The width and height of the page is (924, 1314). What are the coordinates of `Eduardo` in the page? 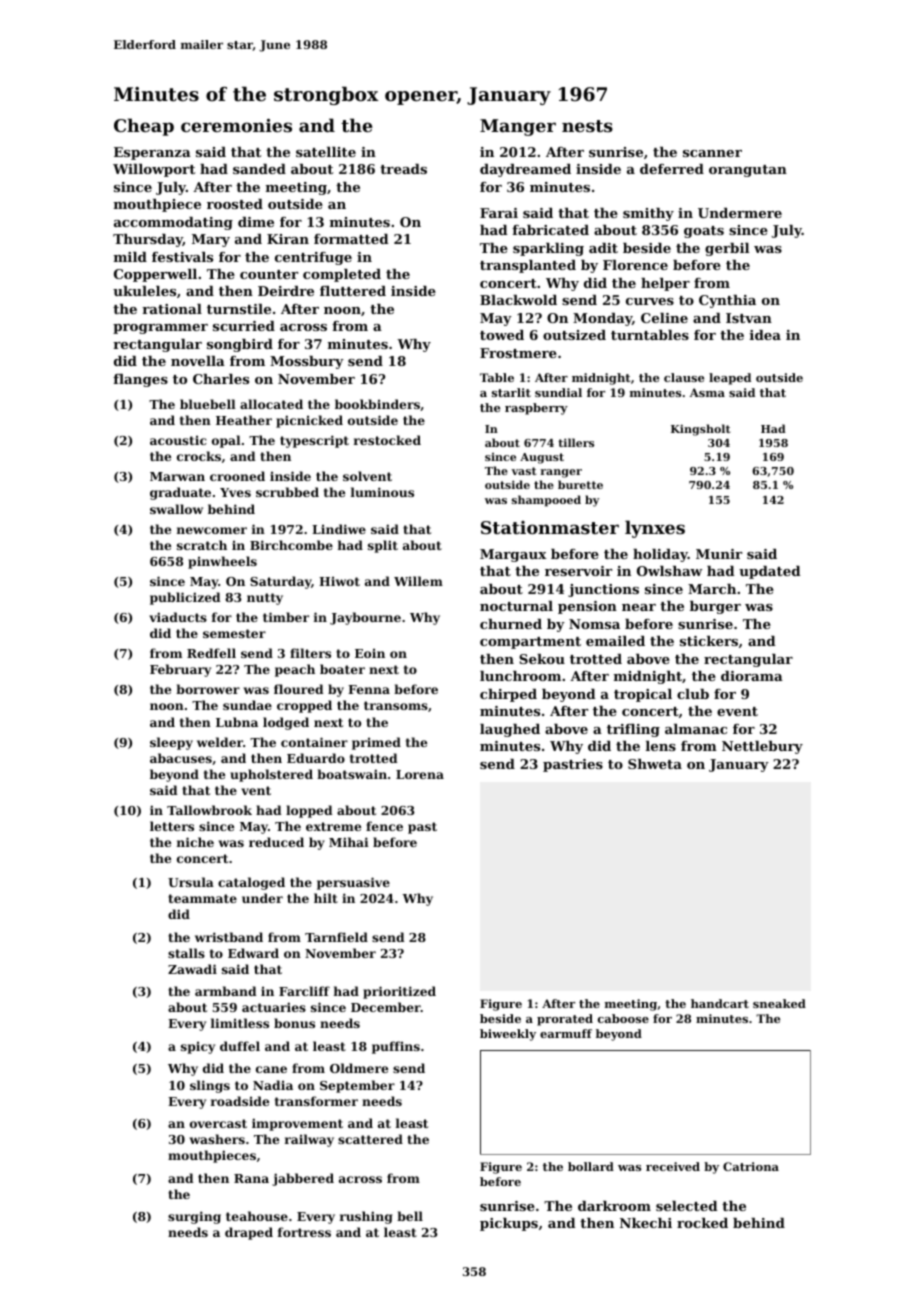 It's located at (316, 758).
